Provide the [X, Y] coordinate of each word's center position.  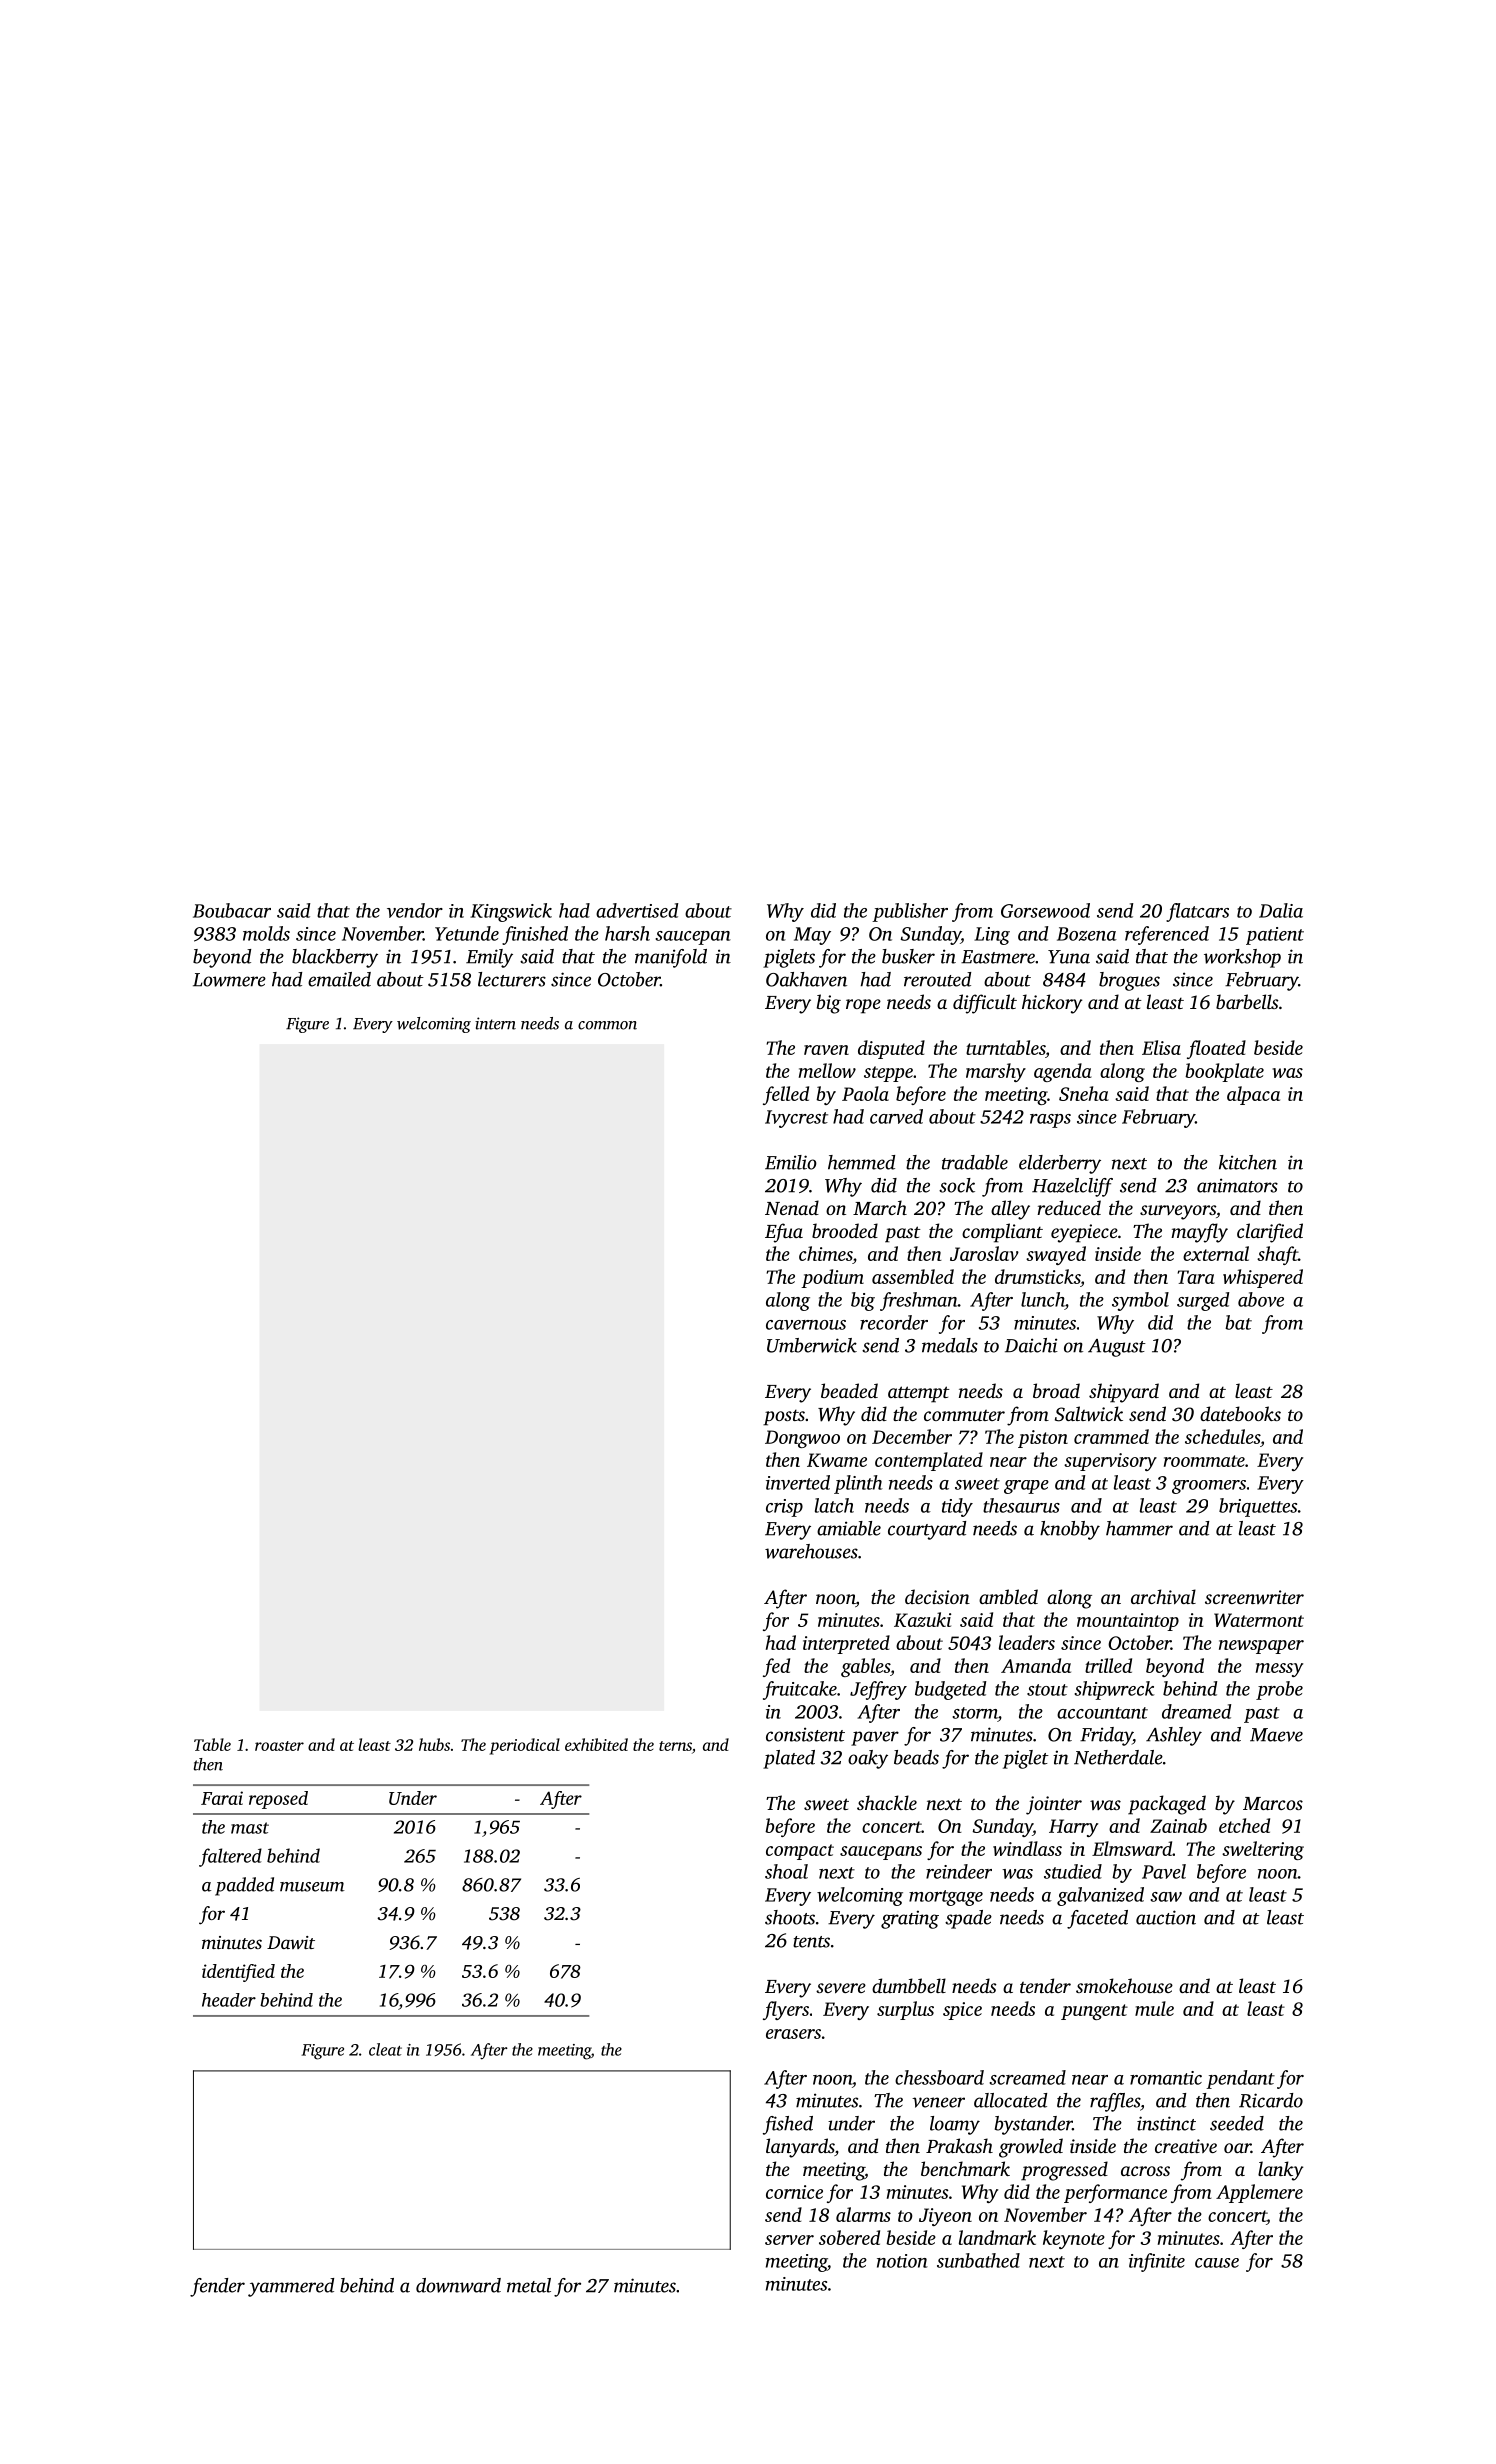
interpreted [846, 1644]
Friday [1106, 1736]
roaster [279, 1746]
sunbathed [978, 2260]
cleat [385, 2049]
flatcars [1197, 912]
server [789, 2240]
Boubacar [232, 910]
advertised [637, 910]
